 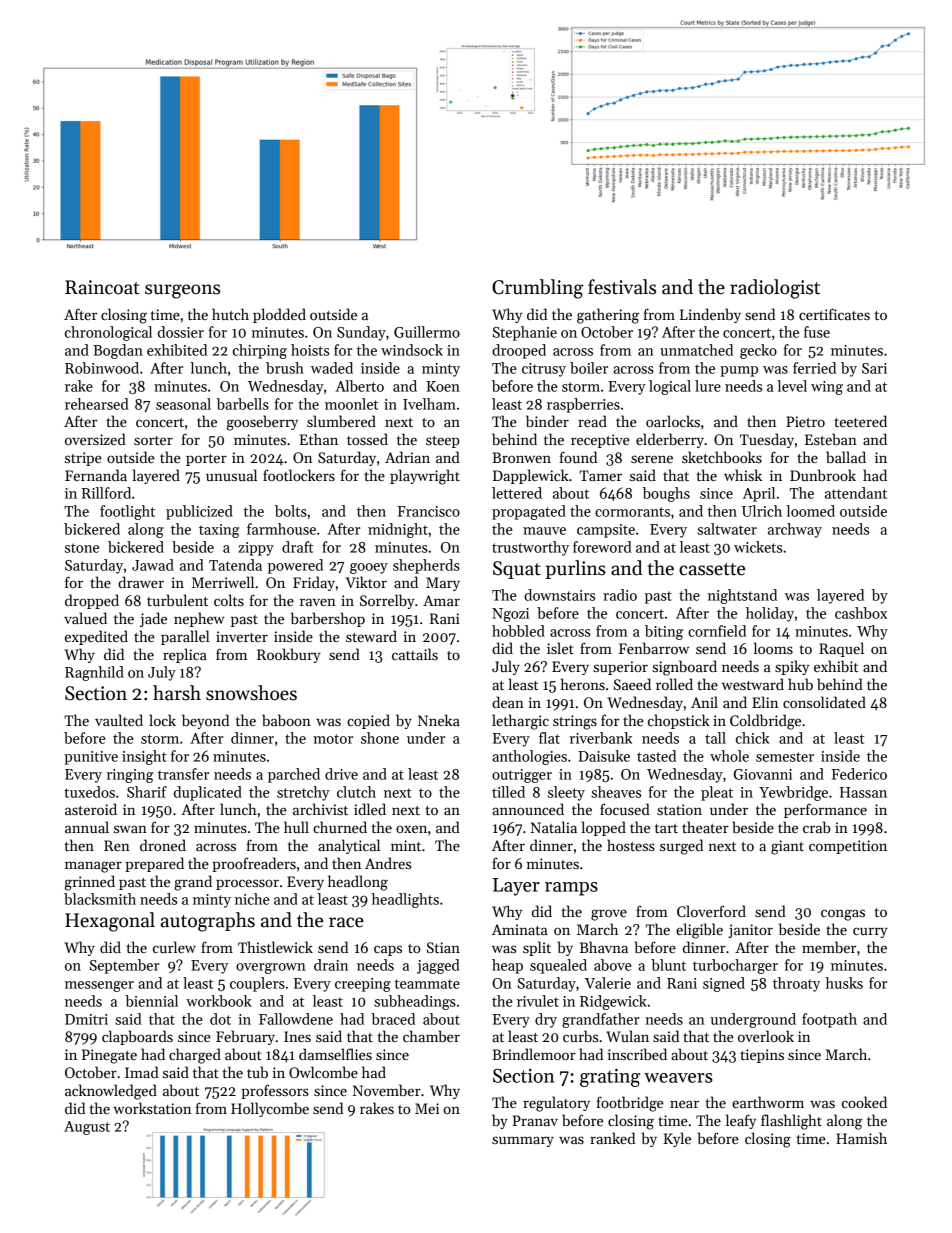 I want to click on transfer, so click(x=183, y=774).
